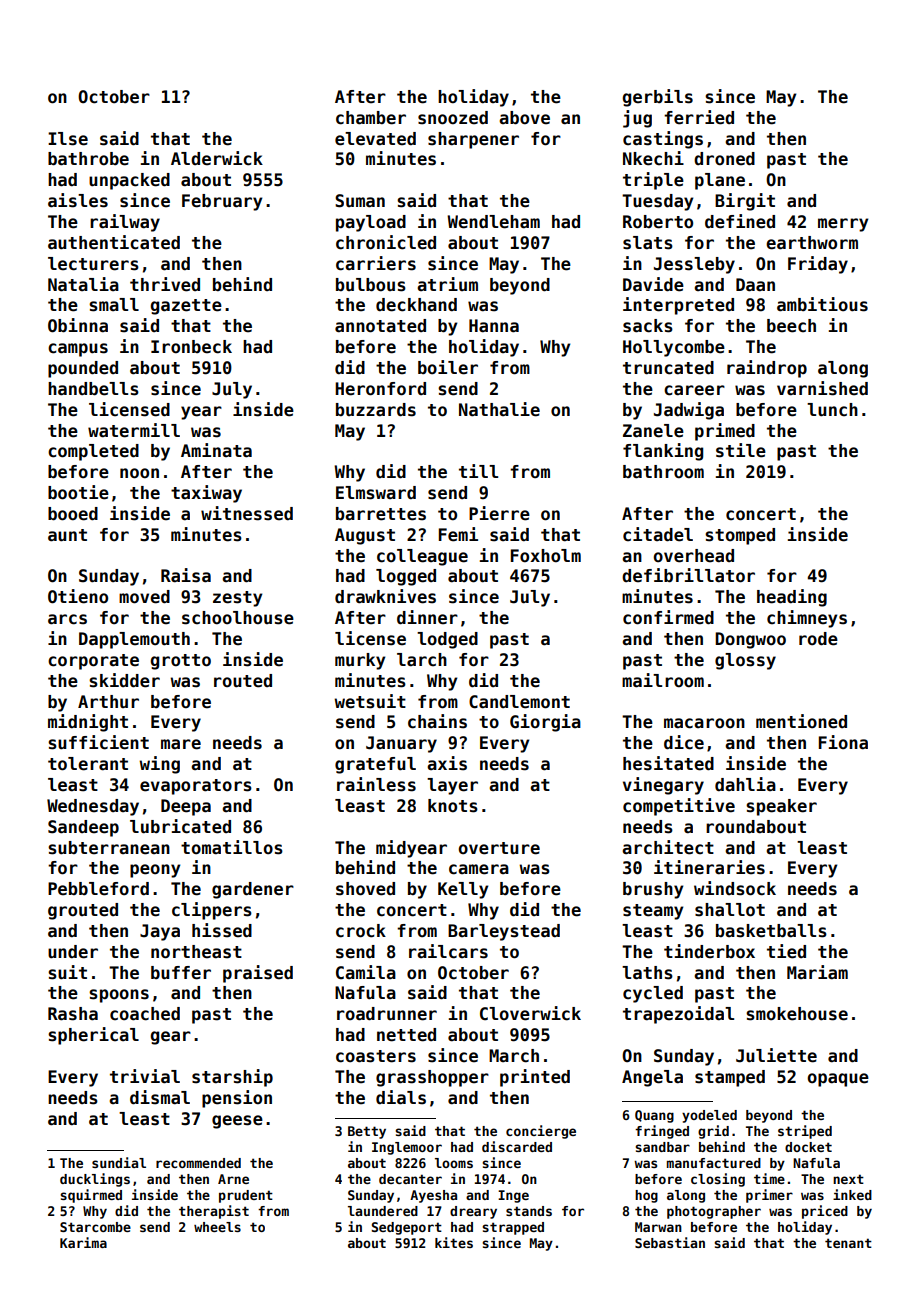 This page has width=924, height=1308. I want to click on witnessed, so click(247, 513).
